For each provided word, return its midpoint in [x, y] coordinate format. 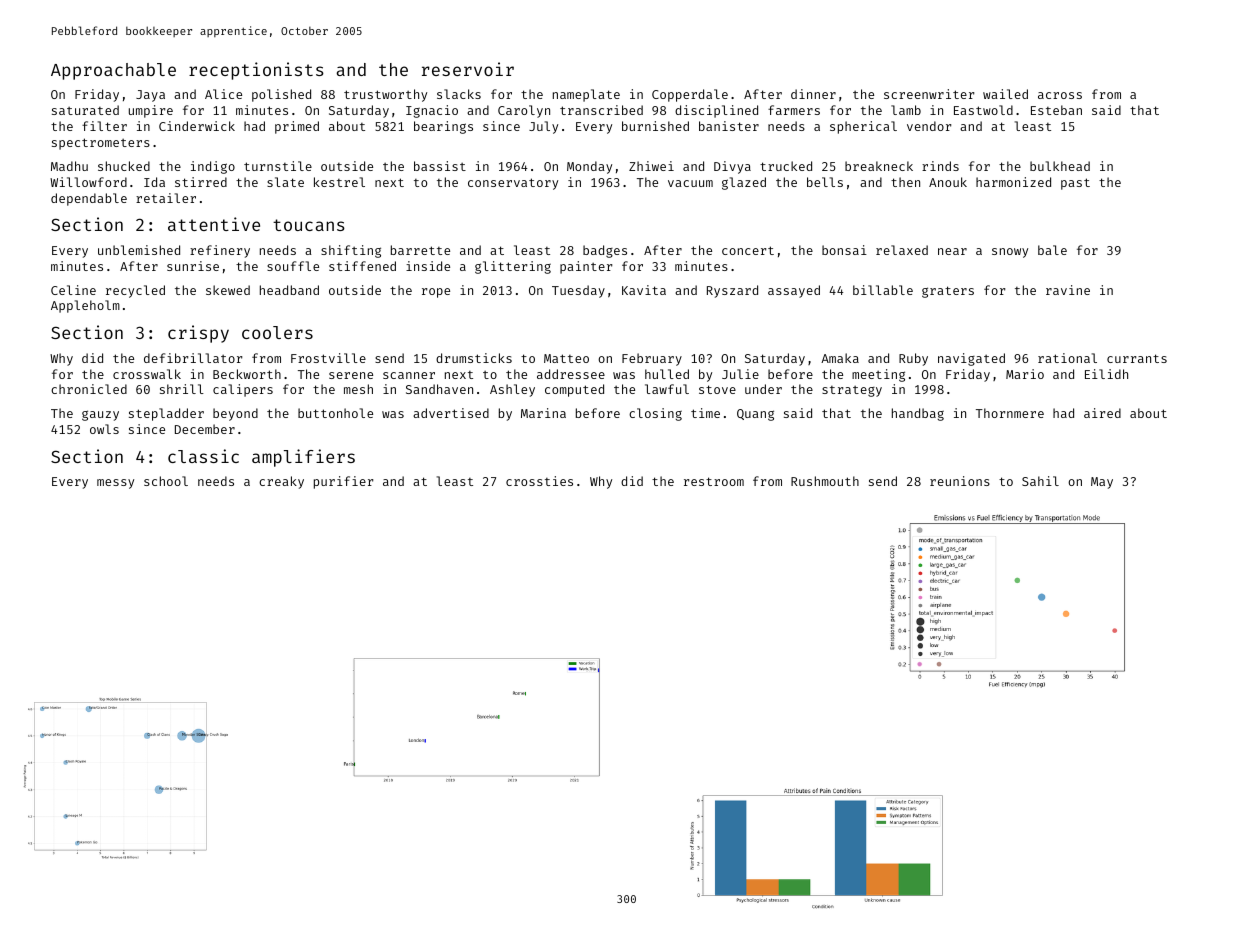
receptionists [256, 71]
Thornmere [1010, 413]
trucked [786, 166]
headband [289, 290]
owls [104, 429]
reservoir [468, 69]
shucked [124, 166]
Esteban [1056, 110]
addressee [571, 374]
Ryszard [732, 291]
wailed [1005, 94]
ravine [1068, 290]
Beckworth [247, 374]
